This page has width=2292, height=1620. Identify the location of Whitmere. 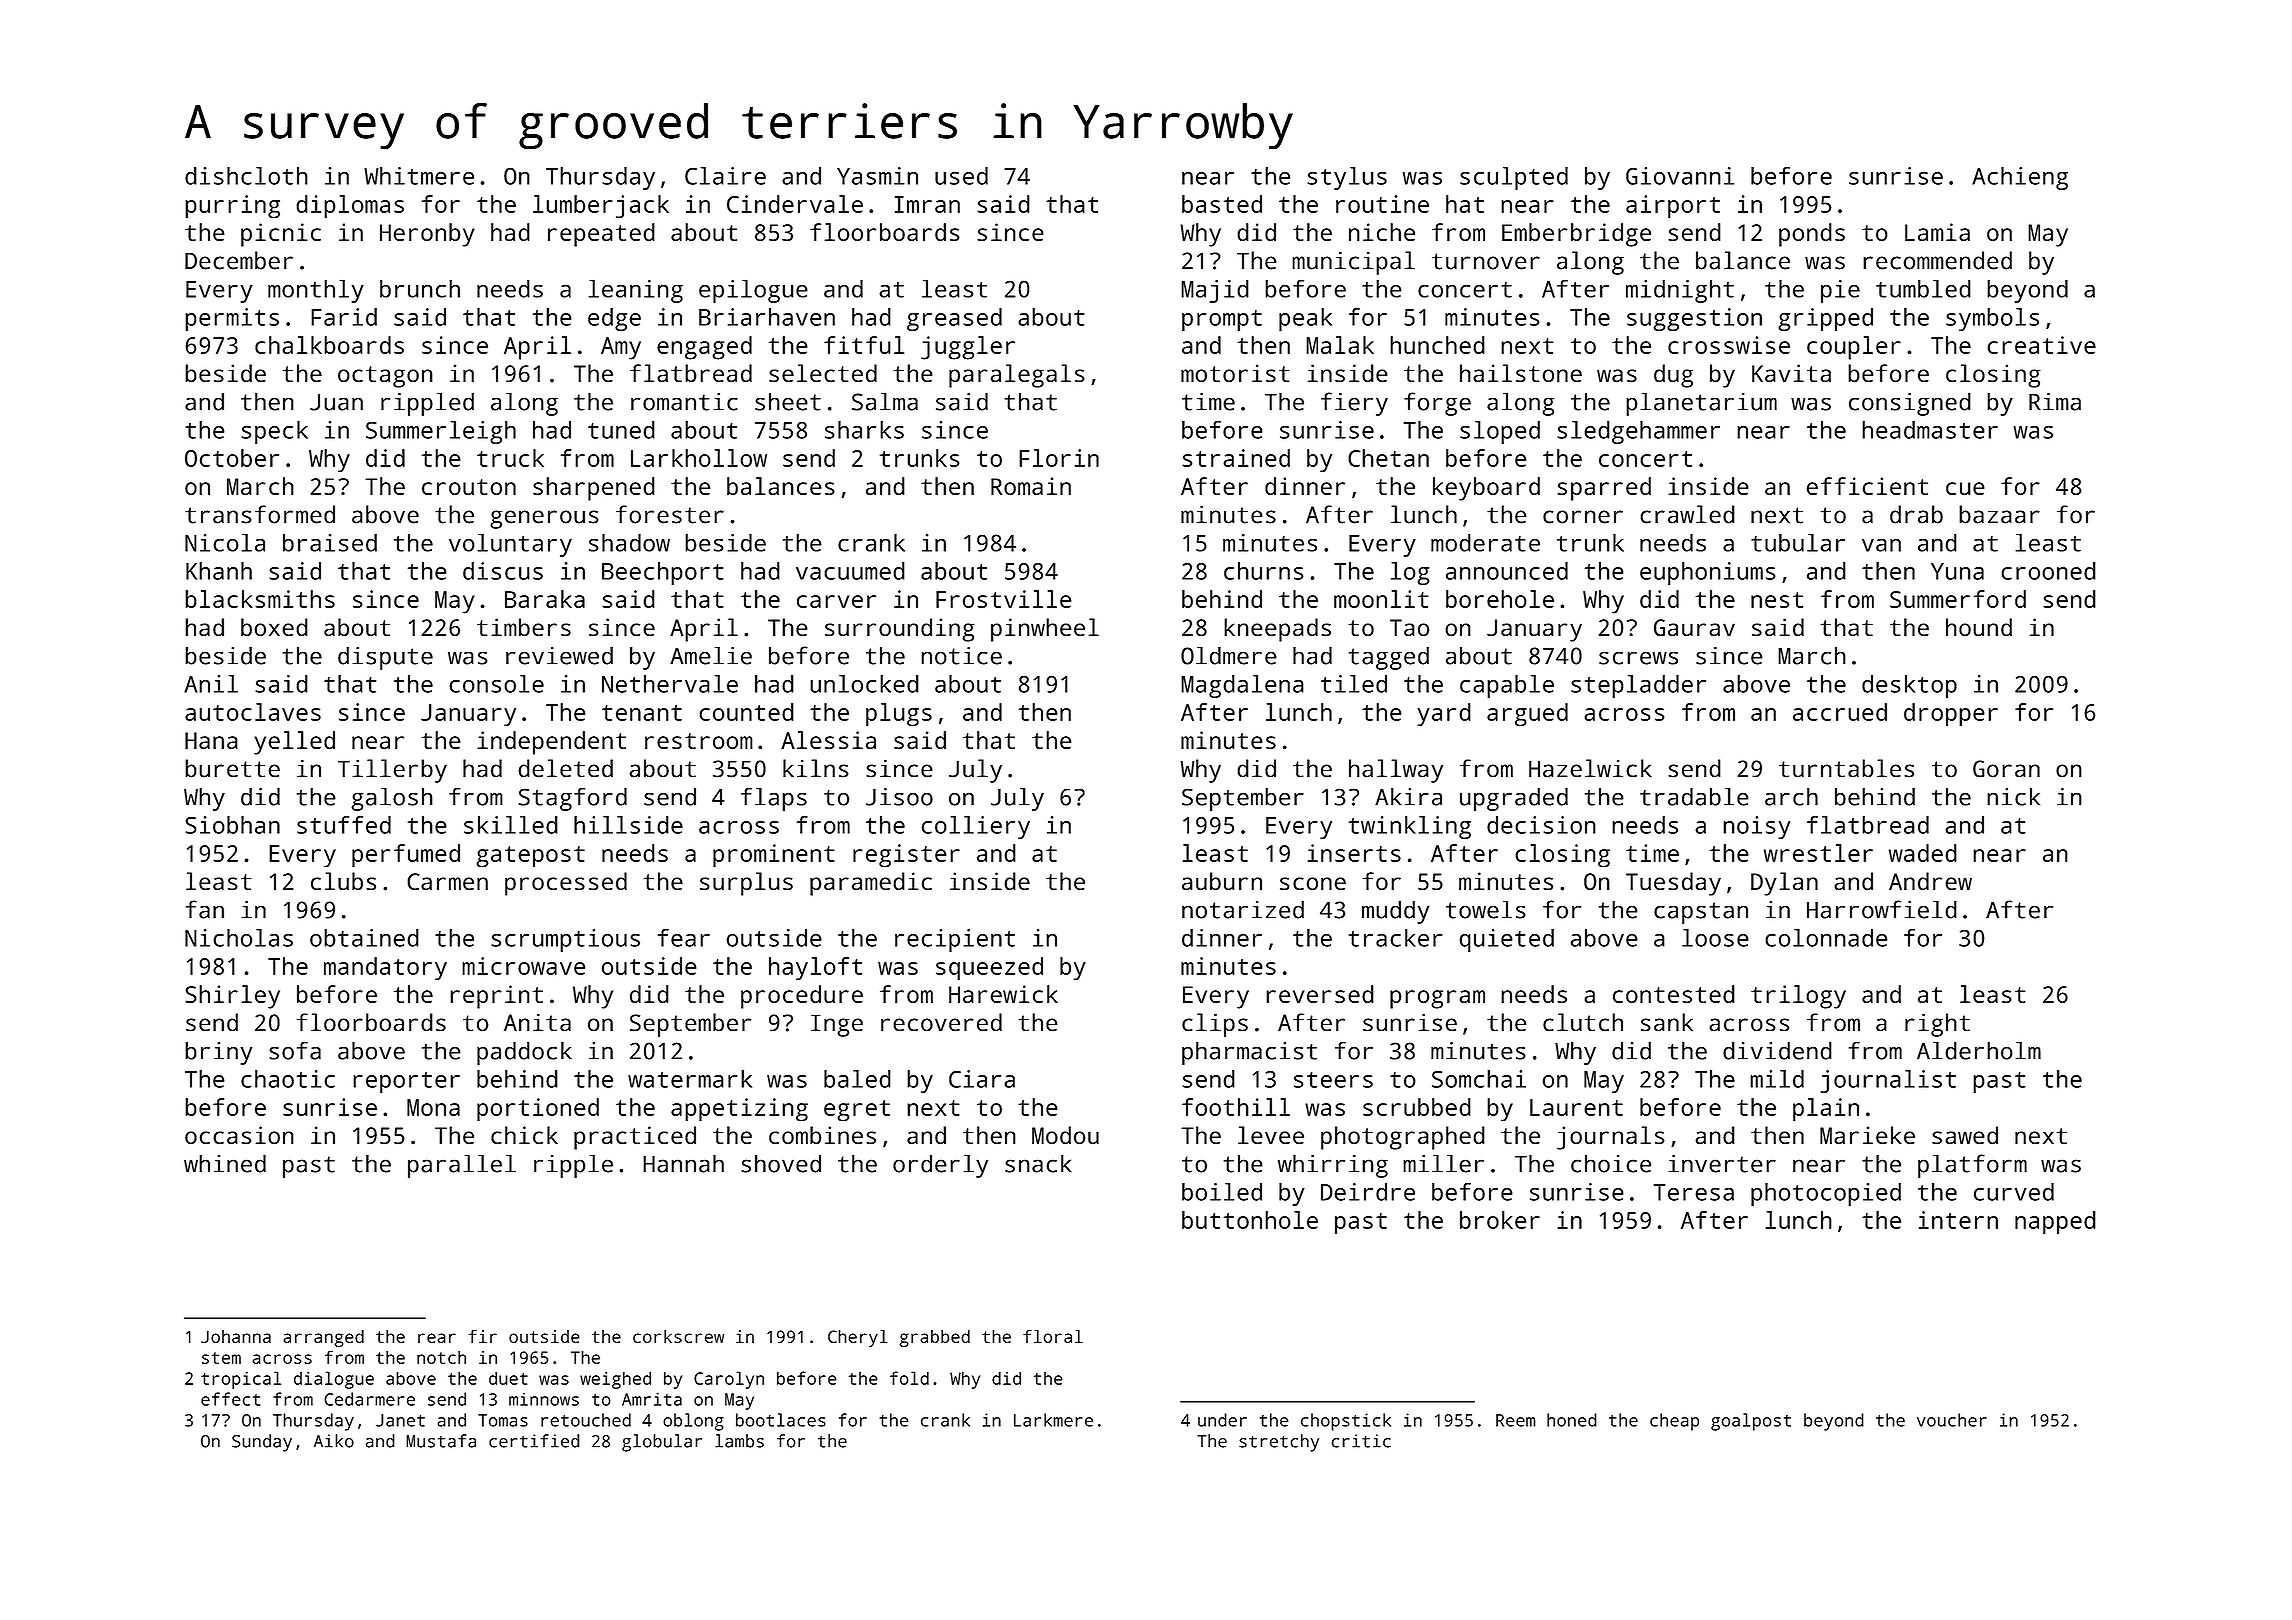
(419, 176).
